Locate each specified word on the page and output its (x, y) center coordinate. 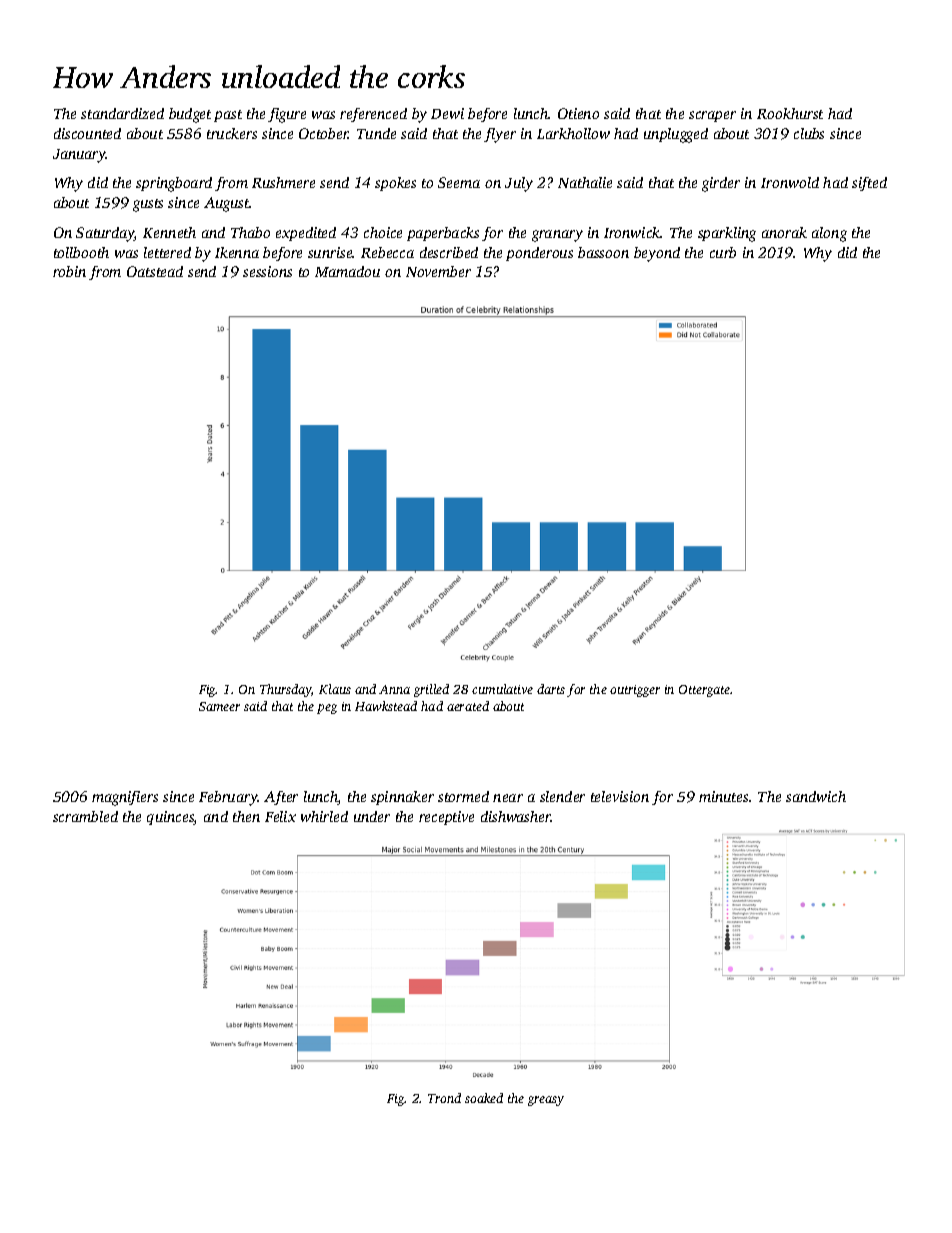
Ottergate (705, 691)
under (372, 816)
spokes (395, 184)
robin (69, 271)
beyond (657, 254)
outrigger (635, 691)
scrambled (85, 816)
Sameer (219, 706)
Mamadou (347, 271)
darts (551, 689)
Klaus (335, 689)
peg (327, 709)
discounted (87, 133)
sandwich (816, 796)
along (829, 234)
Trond (444, 1098)
